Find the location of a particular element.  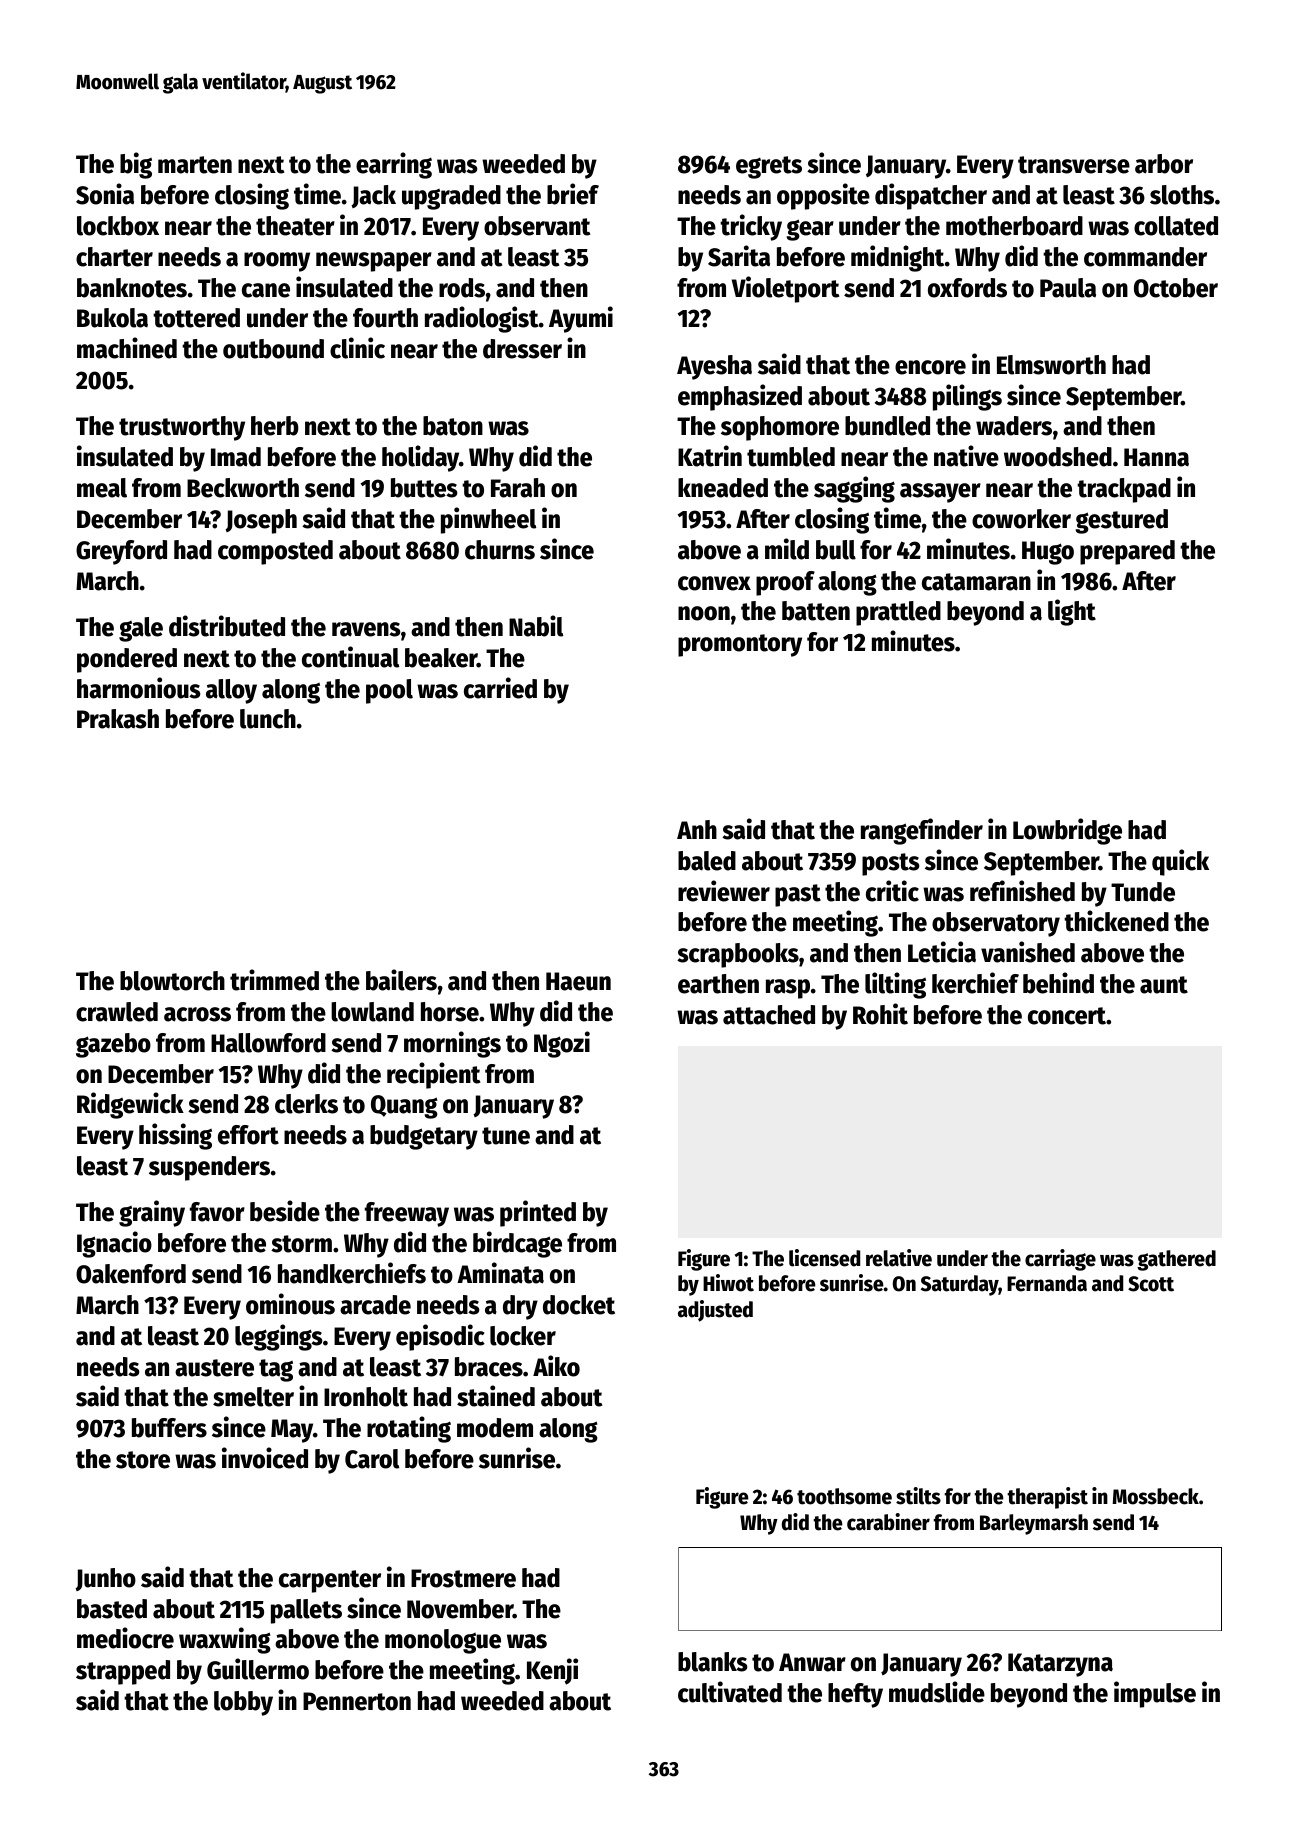

marten is located at coordinates (195, 165).
